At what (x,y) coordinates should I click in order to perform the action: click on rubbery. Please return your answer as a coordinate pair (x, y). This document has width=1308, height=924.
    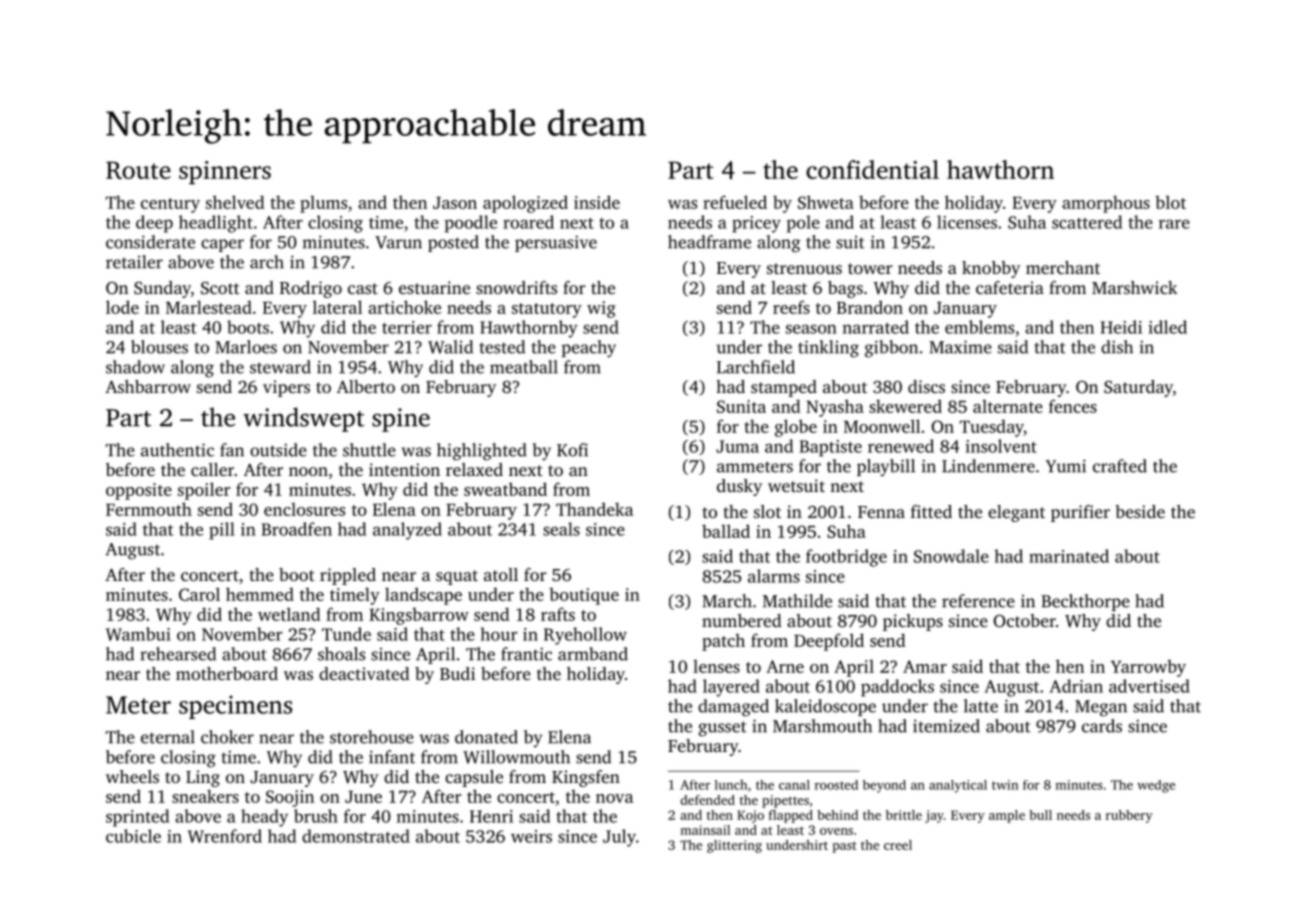
    Looking at the image, I should click on (1129, 816).
